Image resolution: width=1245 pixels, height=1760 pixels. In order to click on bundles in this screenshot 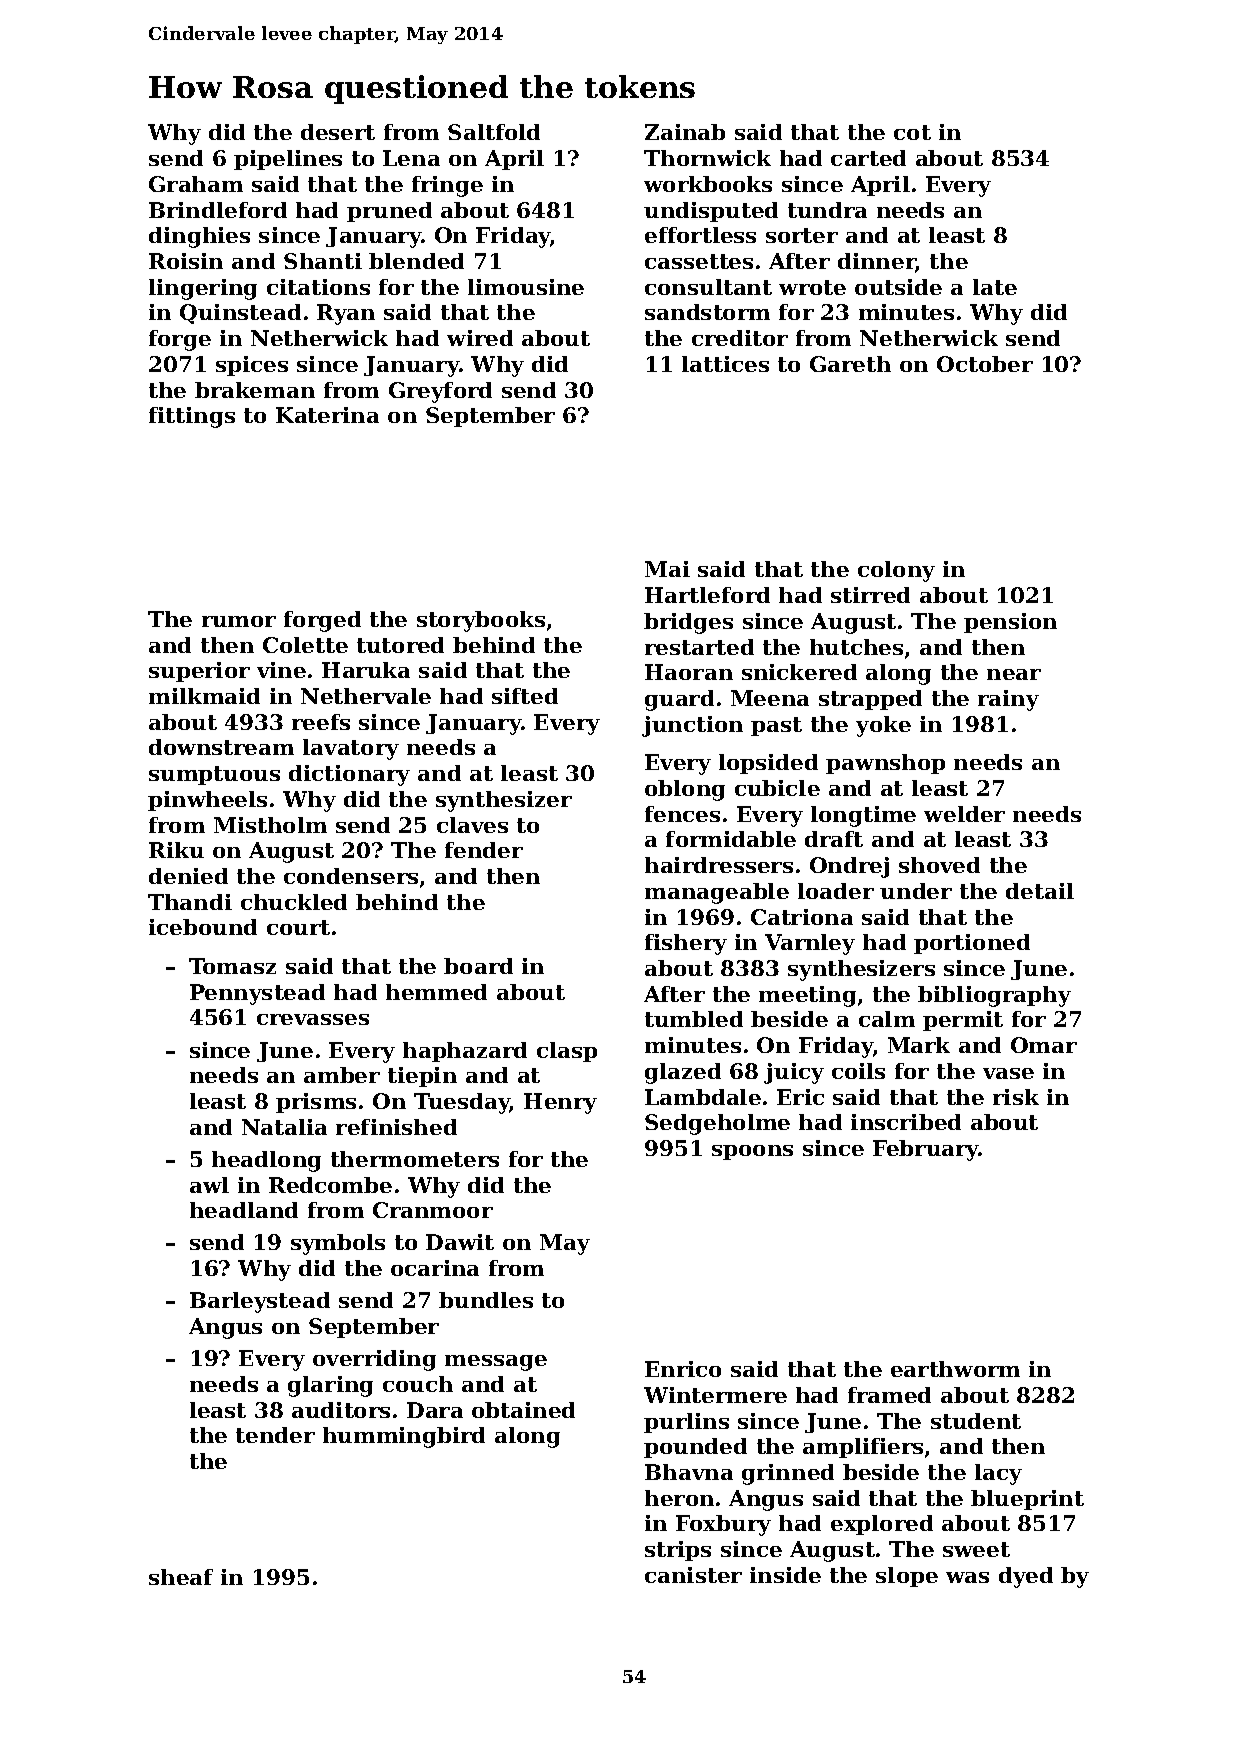, I will do `click(486, 1300)`.
